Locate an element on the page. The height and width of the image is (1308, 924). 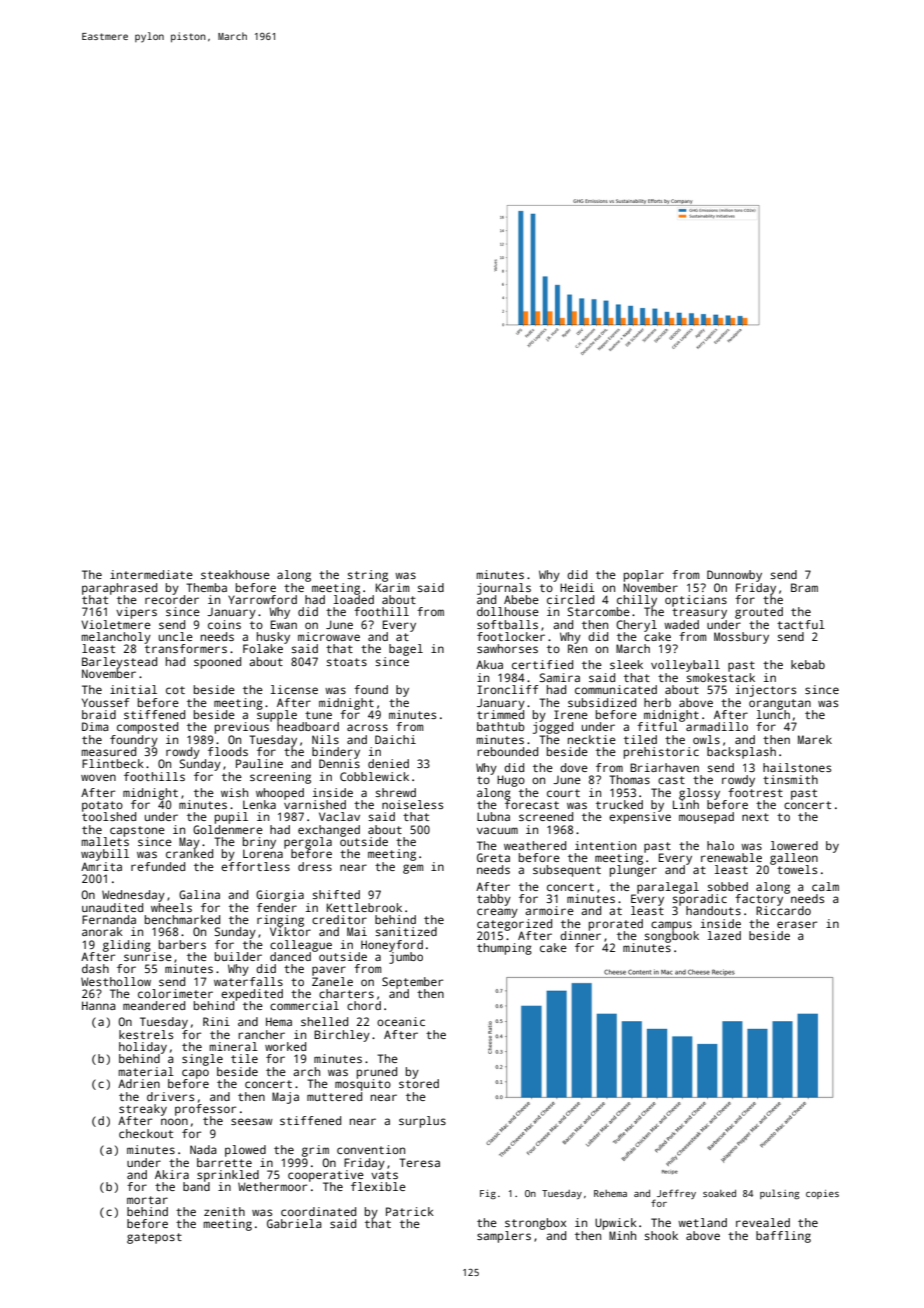
uncle is located at coordinates (176, 636).
